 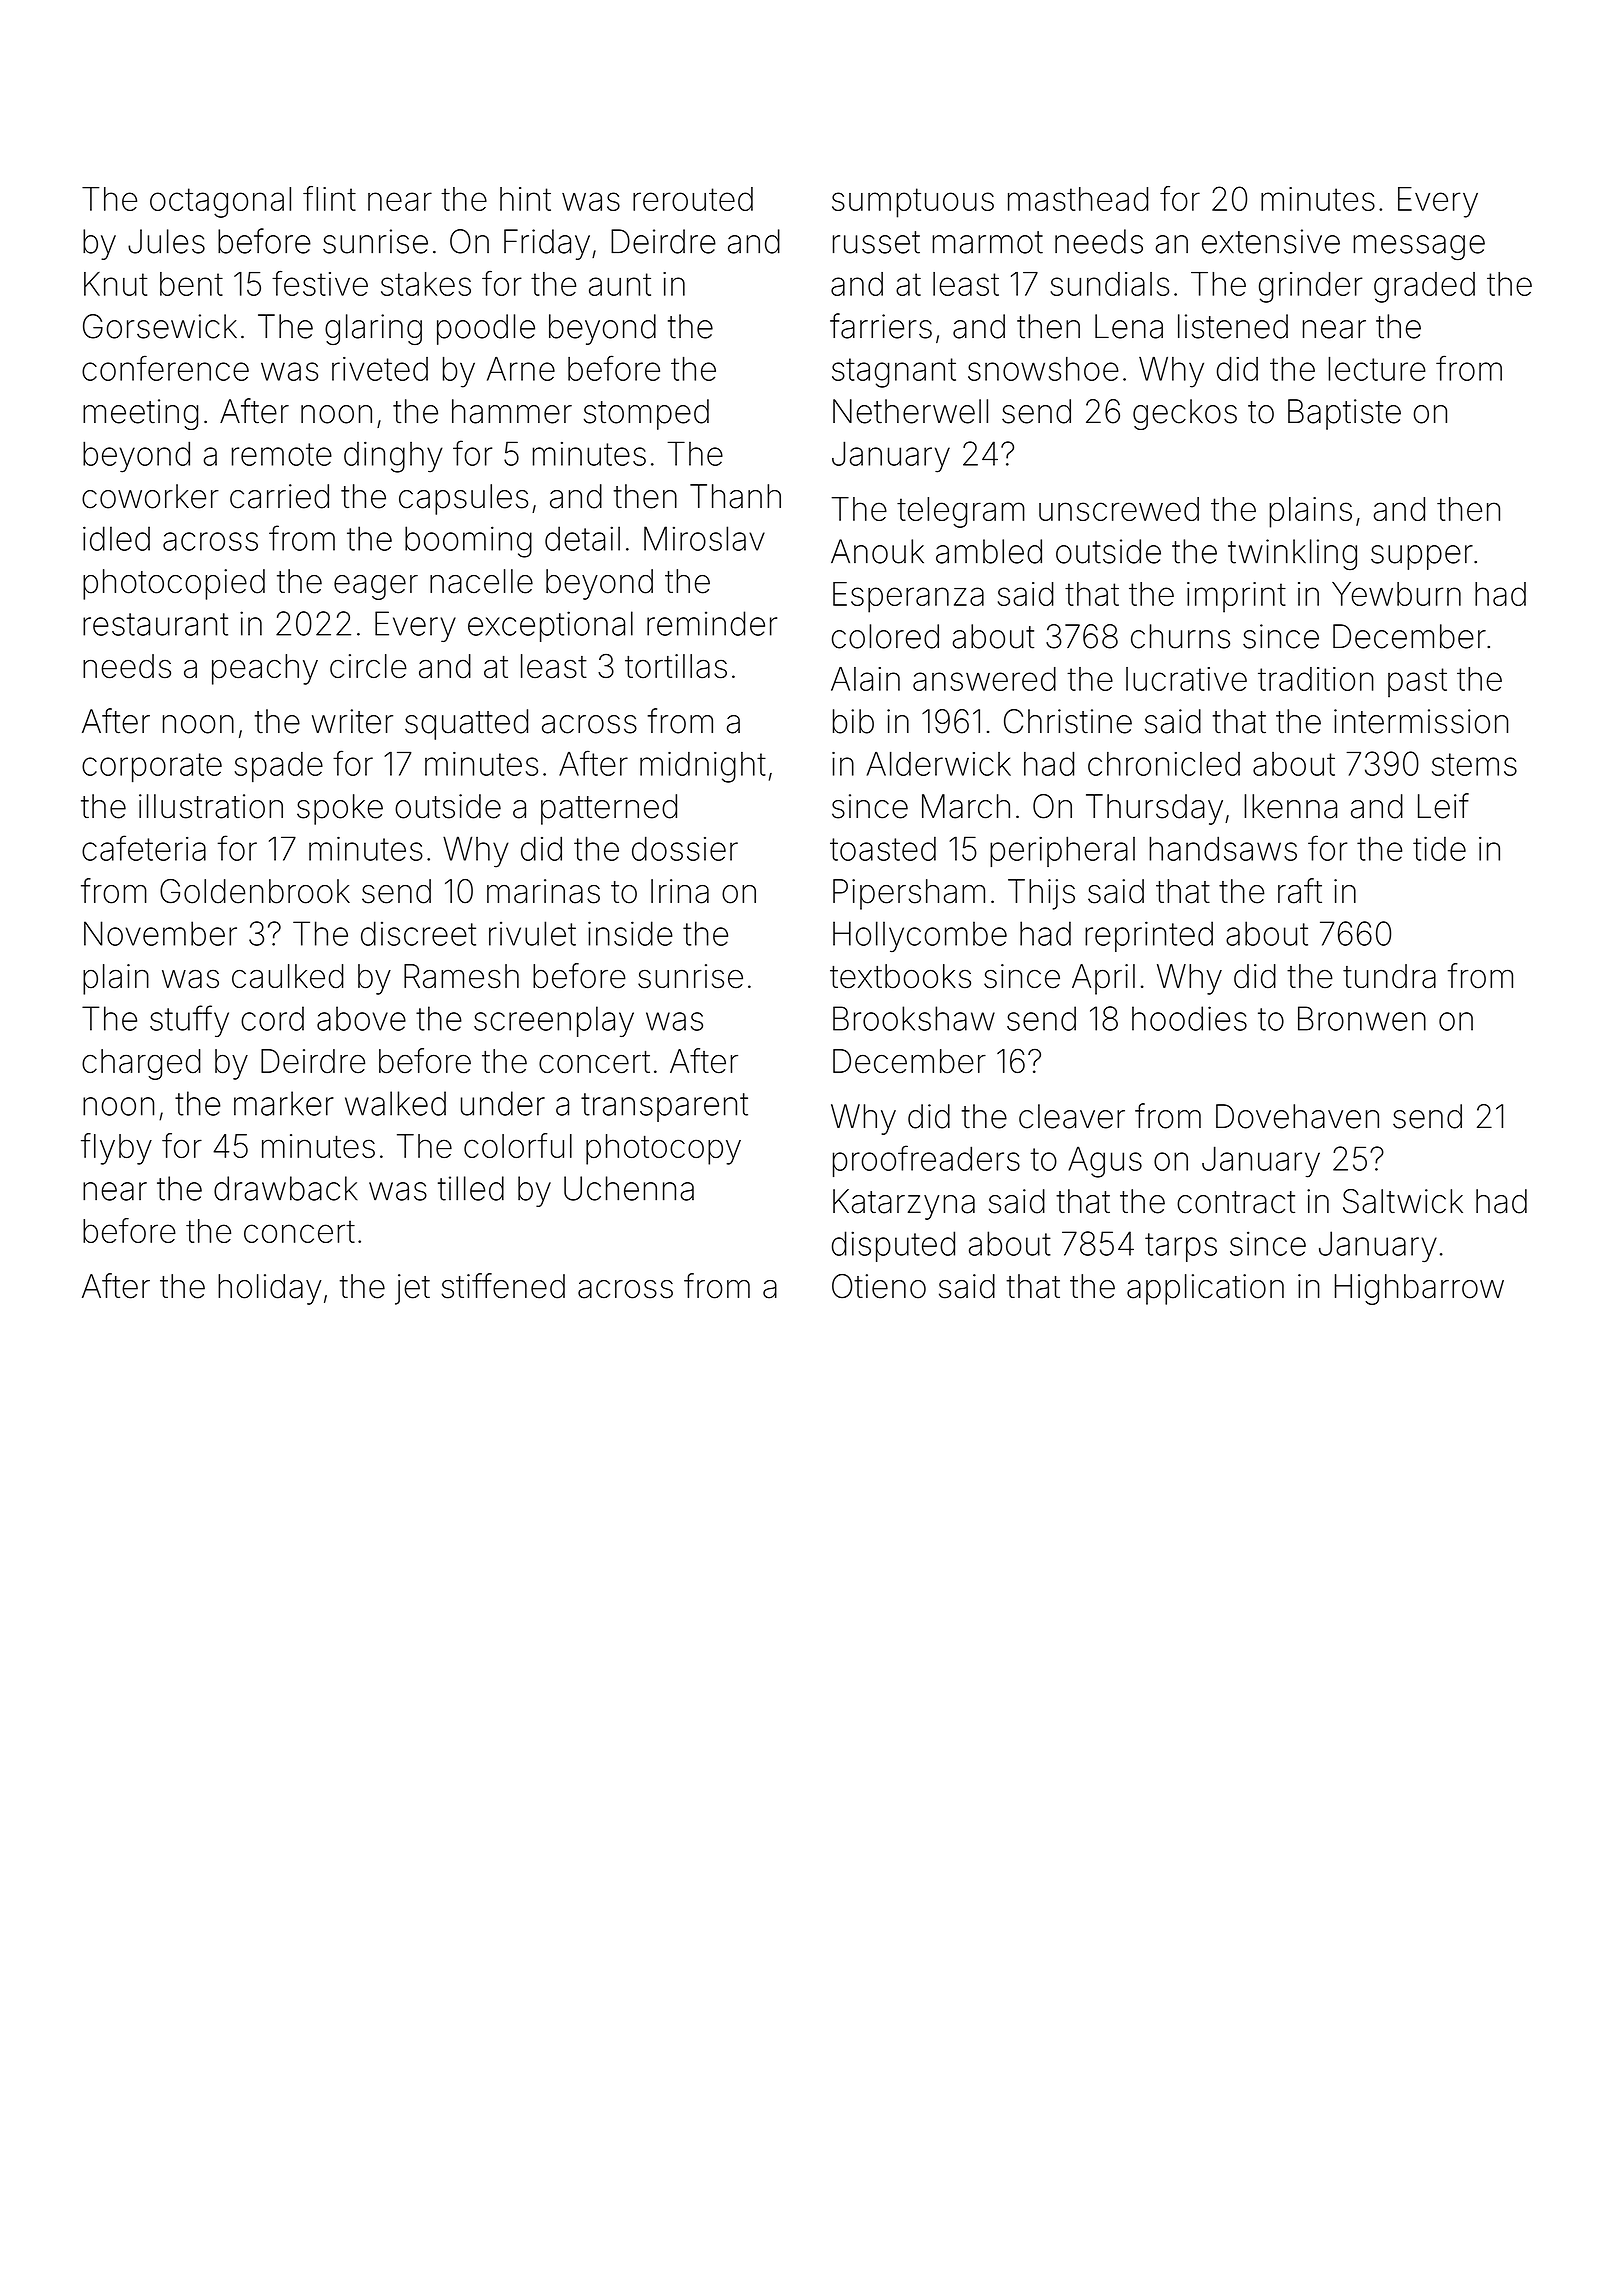 What do you see at coordinates (1377, 369) in the page?
I see `lecture` at bounding box center [1377, 369].
